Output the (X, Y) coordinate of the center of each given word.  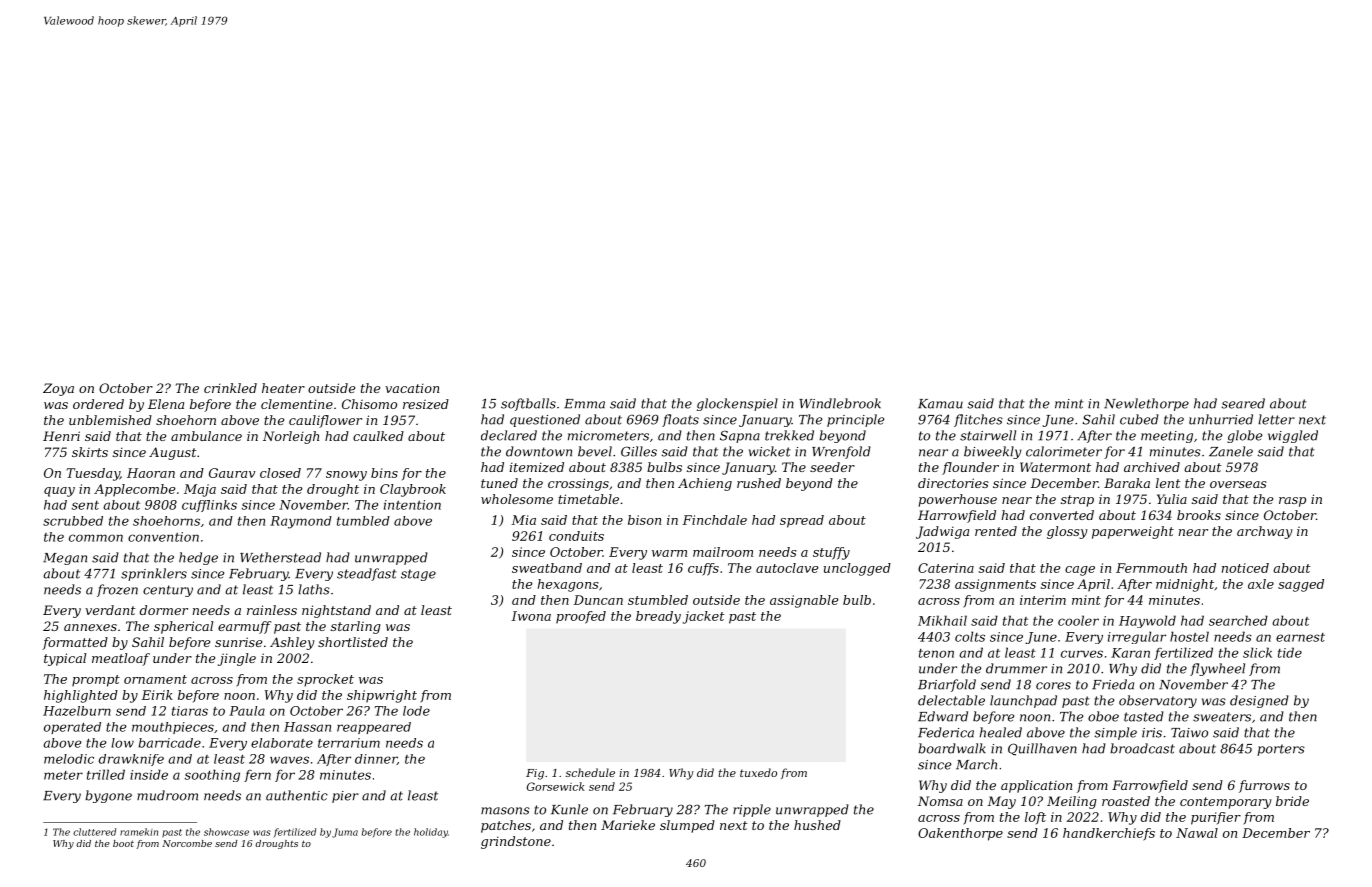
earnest (1300, 637)
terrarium (349, 743)
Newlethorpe (1146, 404)
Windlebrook (840, 403)
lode (416, 711)
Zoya (58, 389)
